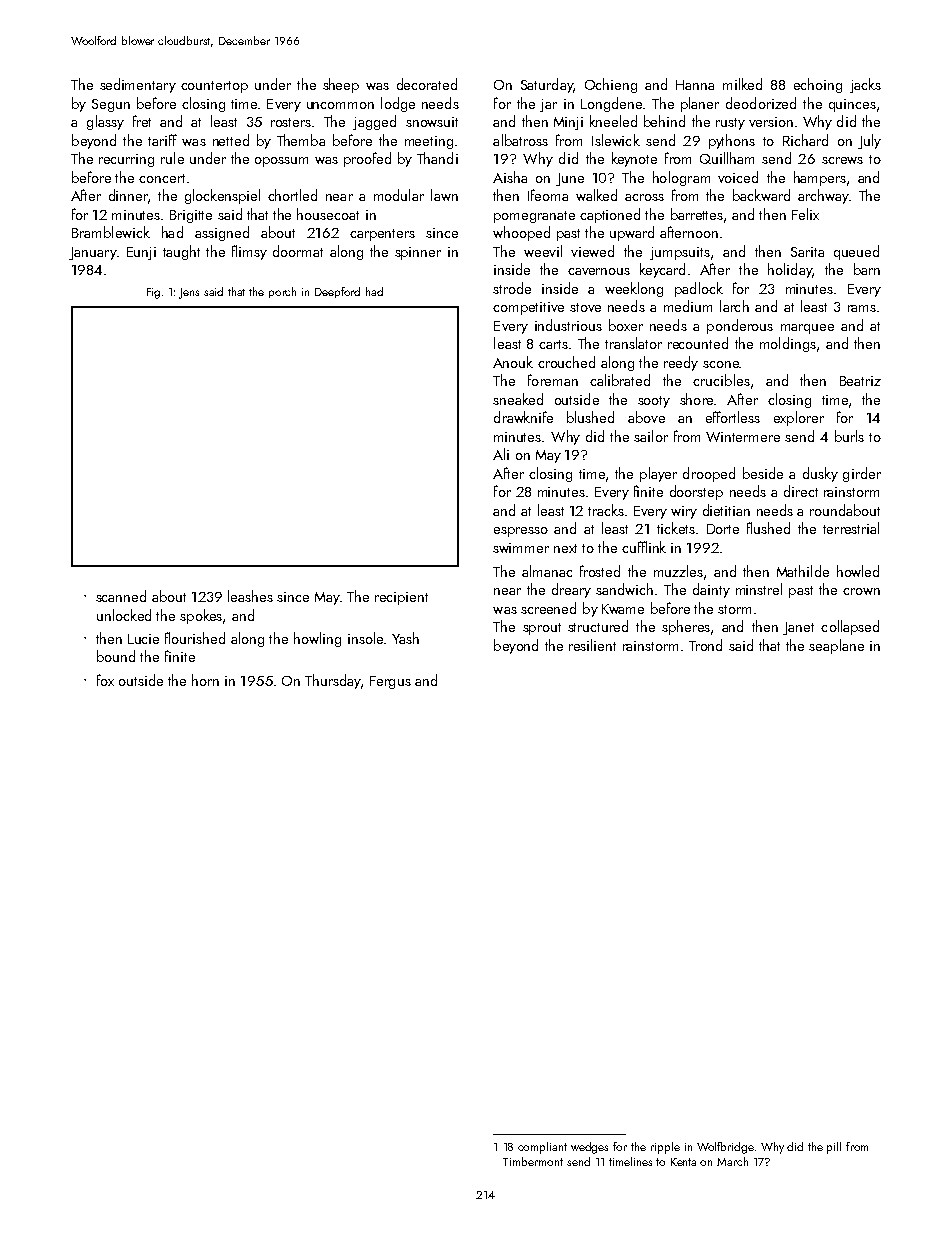 The image size is (952, 1233). I want to click on Timbermont, so click(533, 1161).
